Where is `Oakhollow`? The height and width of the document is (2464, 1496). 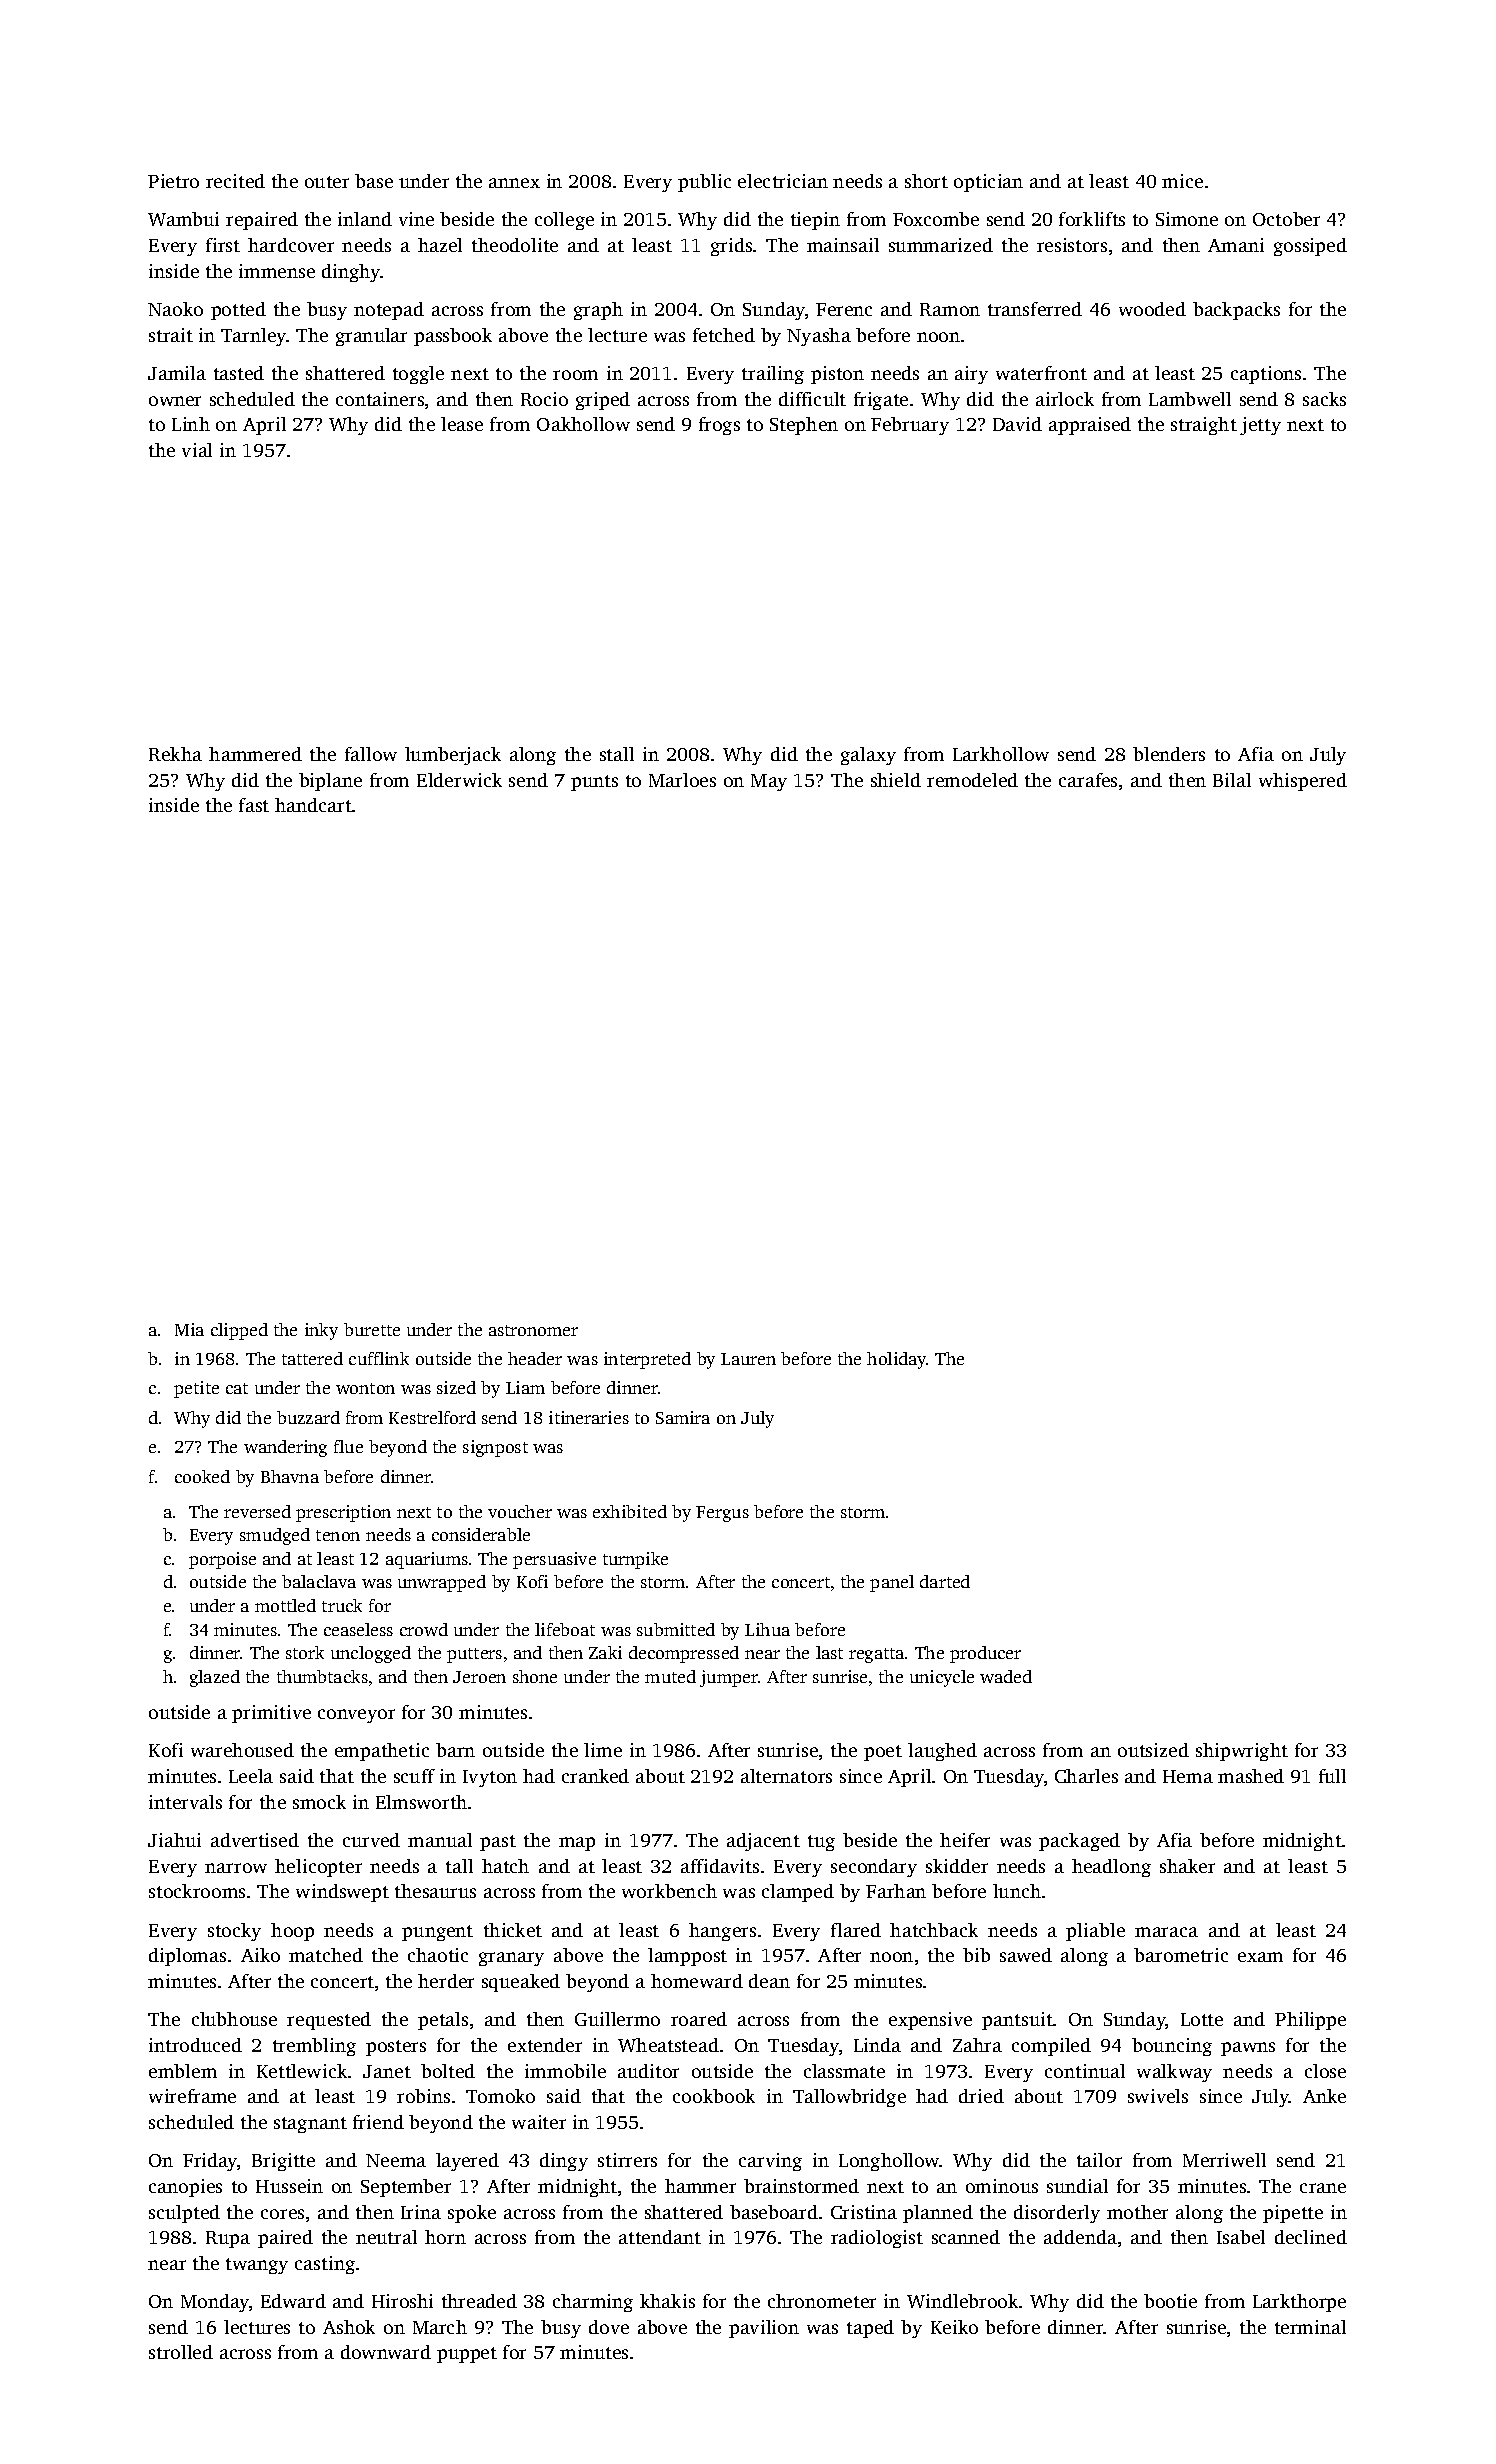 Oakhollow is located at coordinates (583, 424).
